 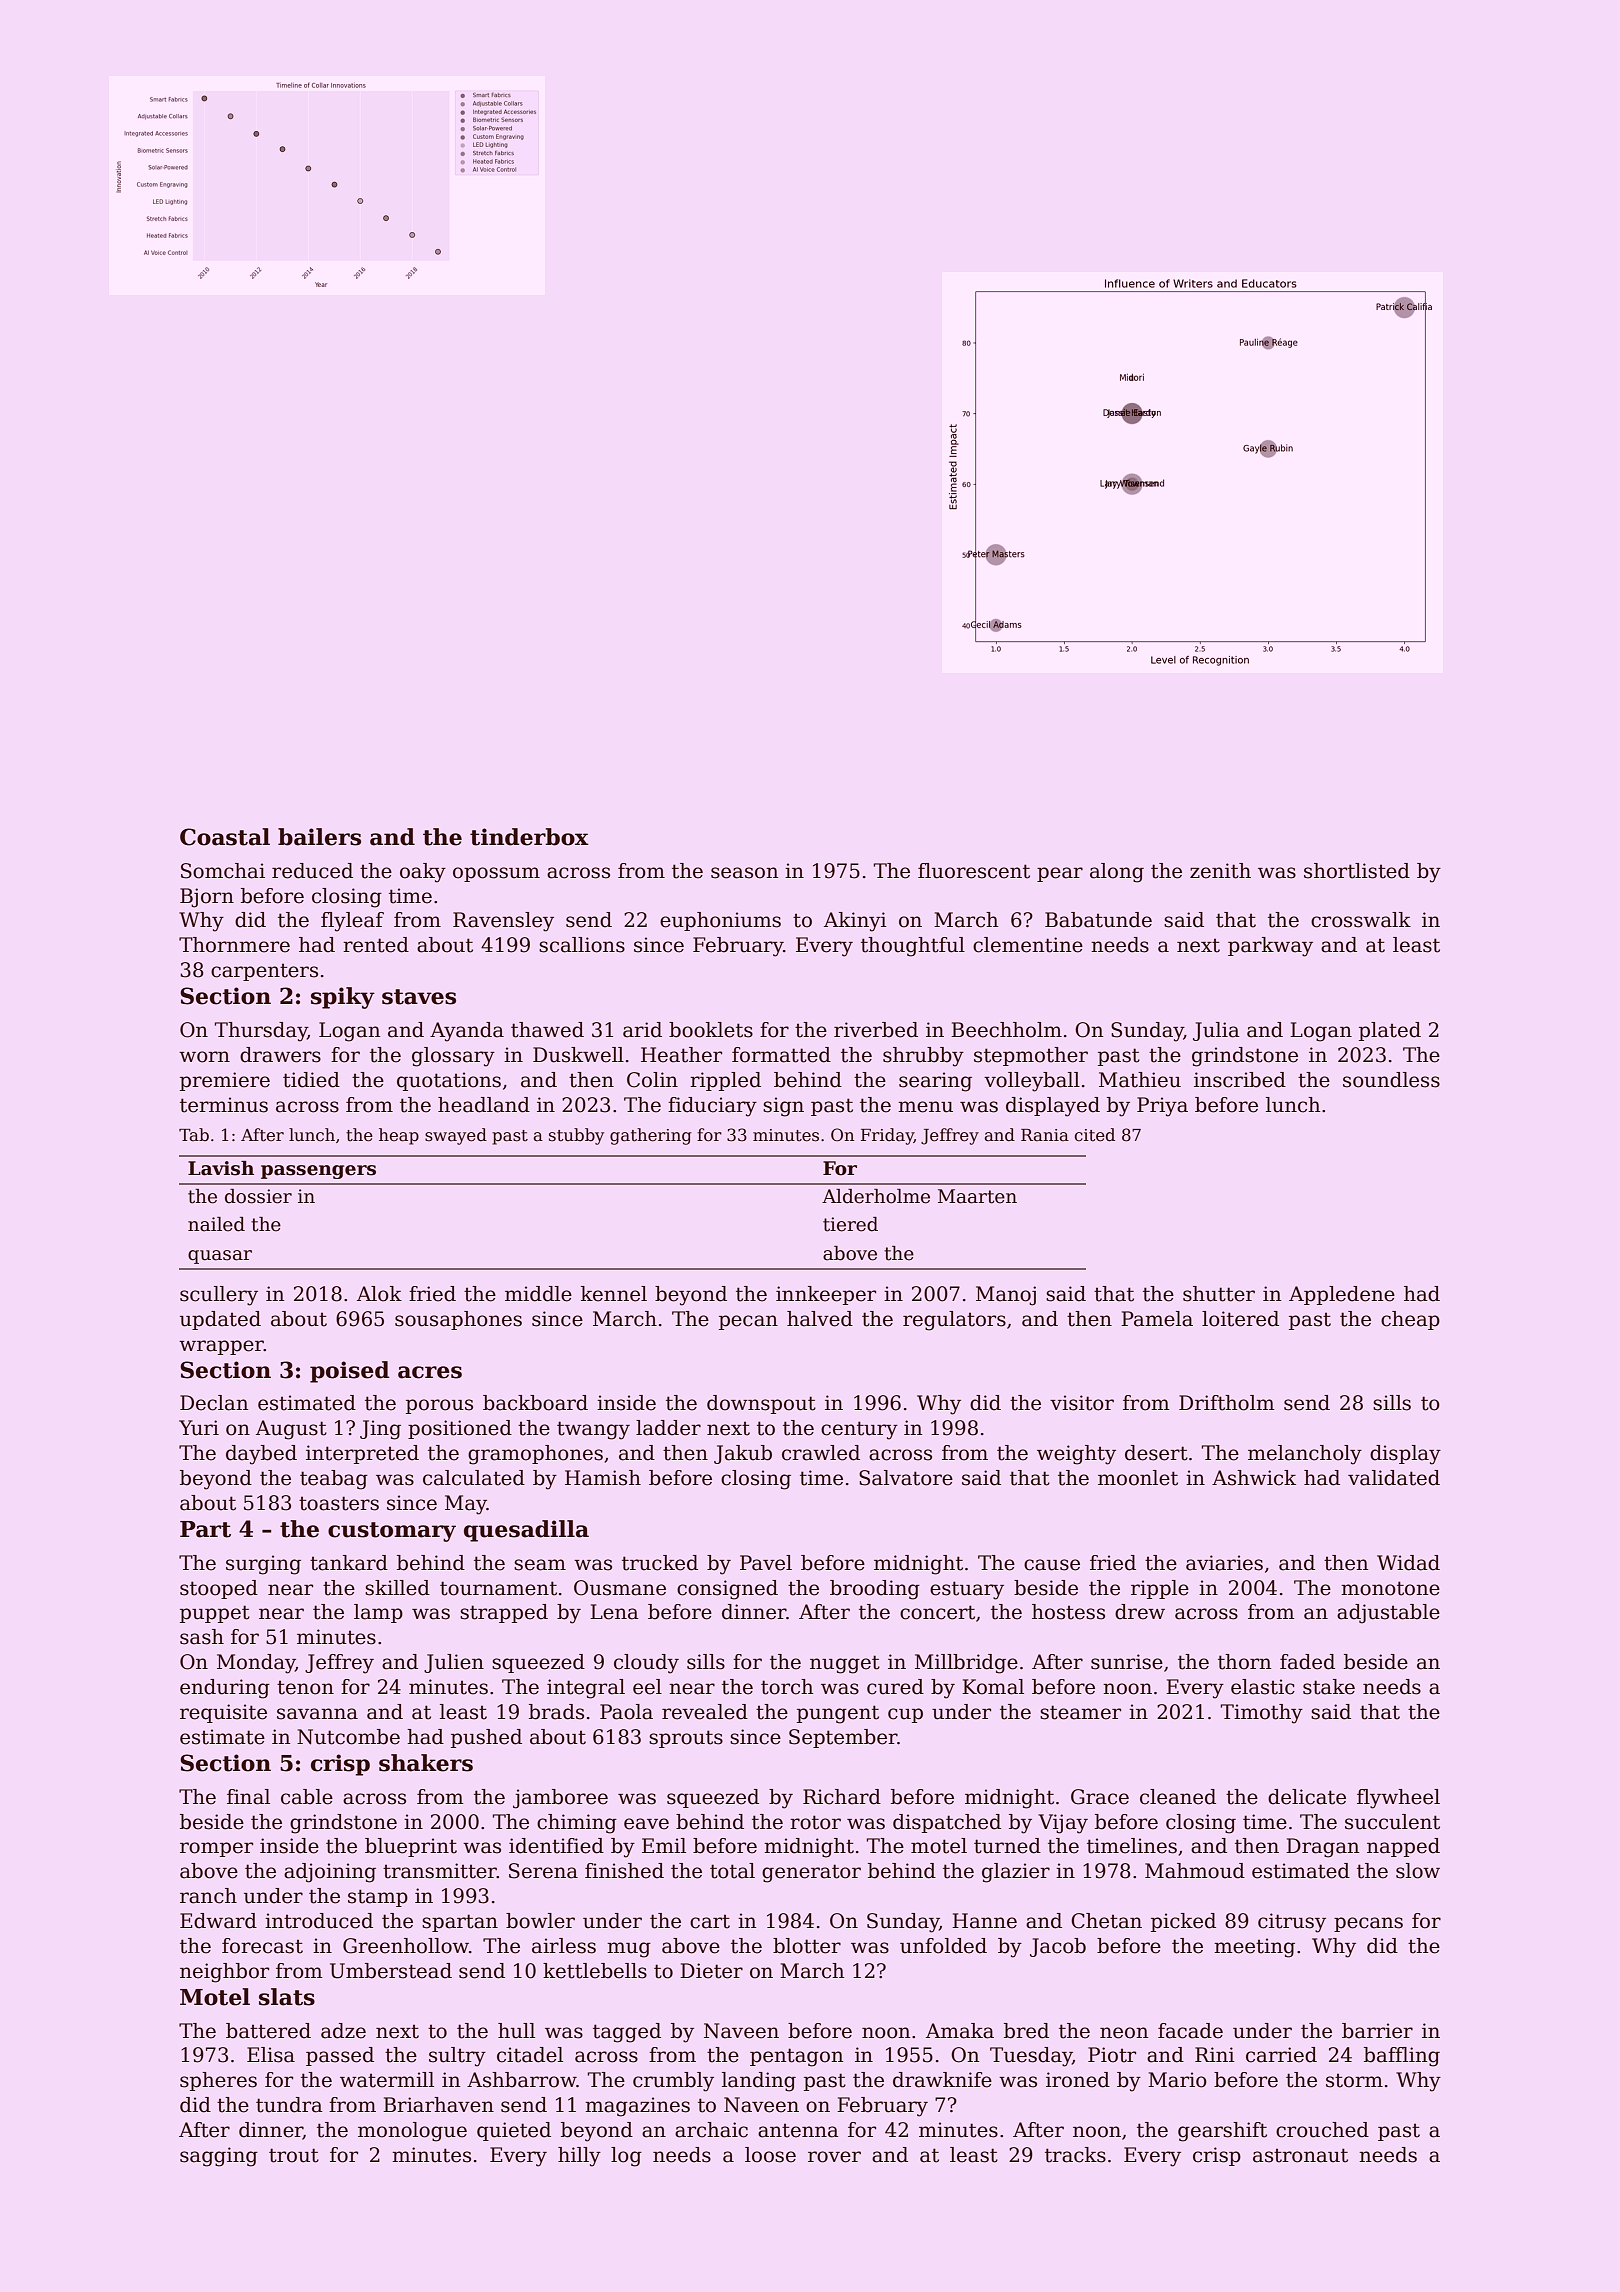 What do you see at coordinates (811, 1873) in the image?
I see `generator` at bounding box center [811, 1873].
